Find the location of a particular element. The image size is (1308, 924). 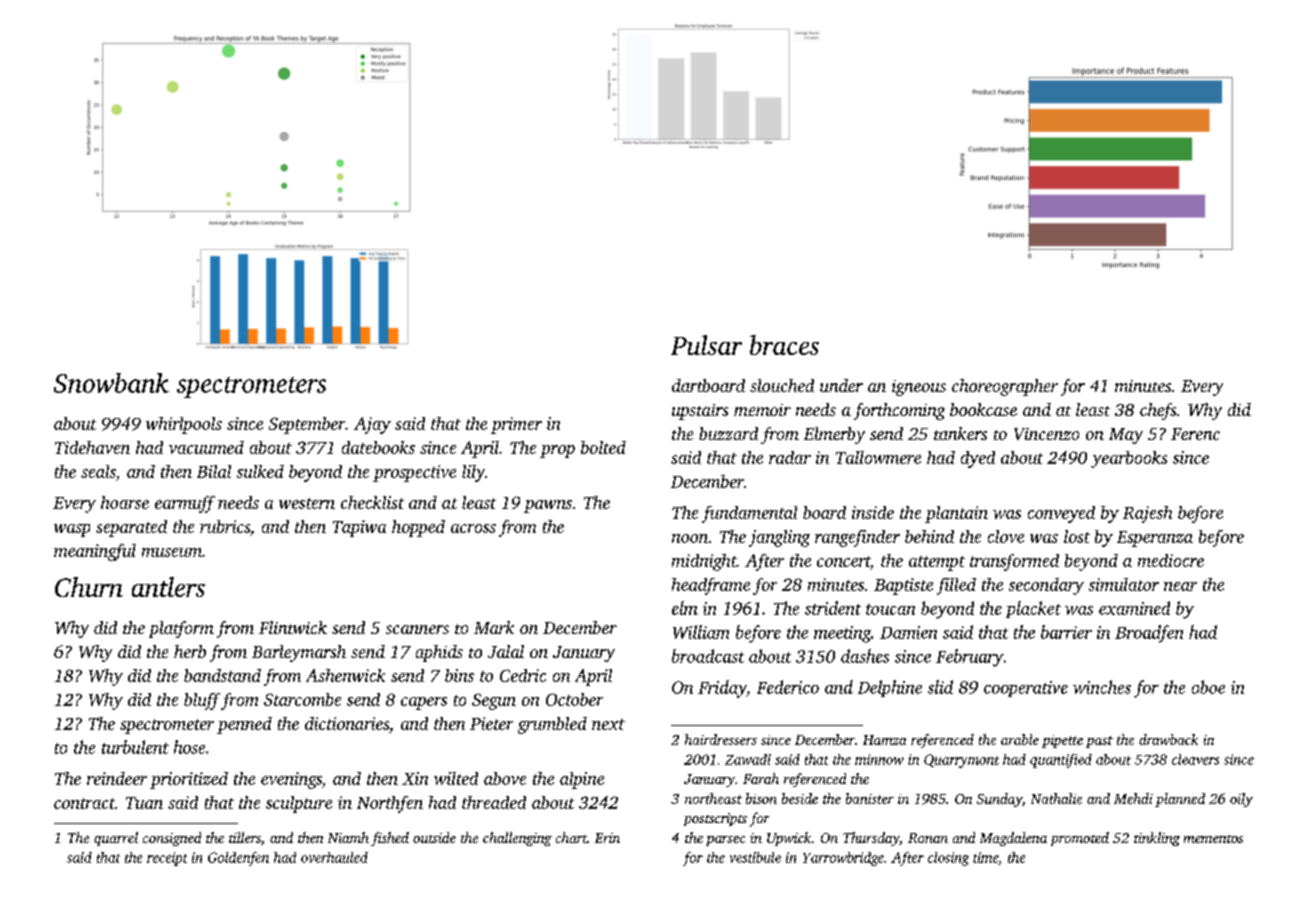

Snowbank is located at coordinates (111, 383).
